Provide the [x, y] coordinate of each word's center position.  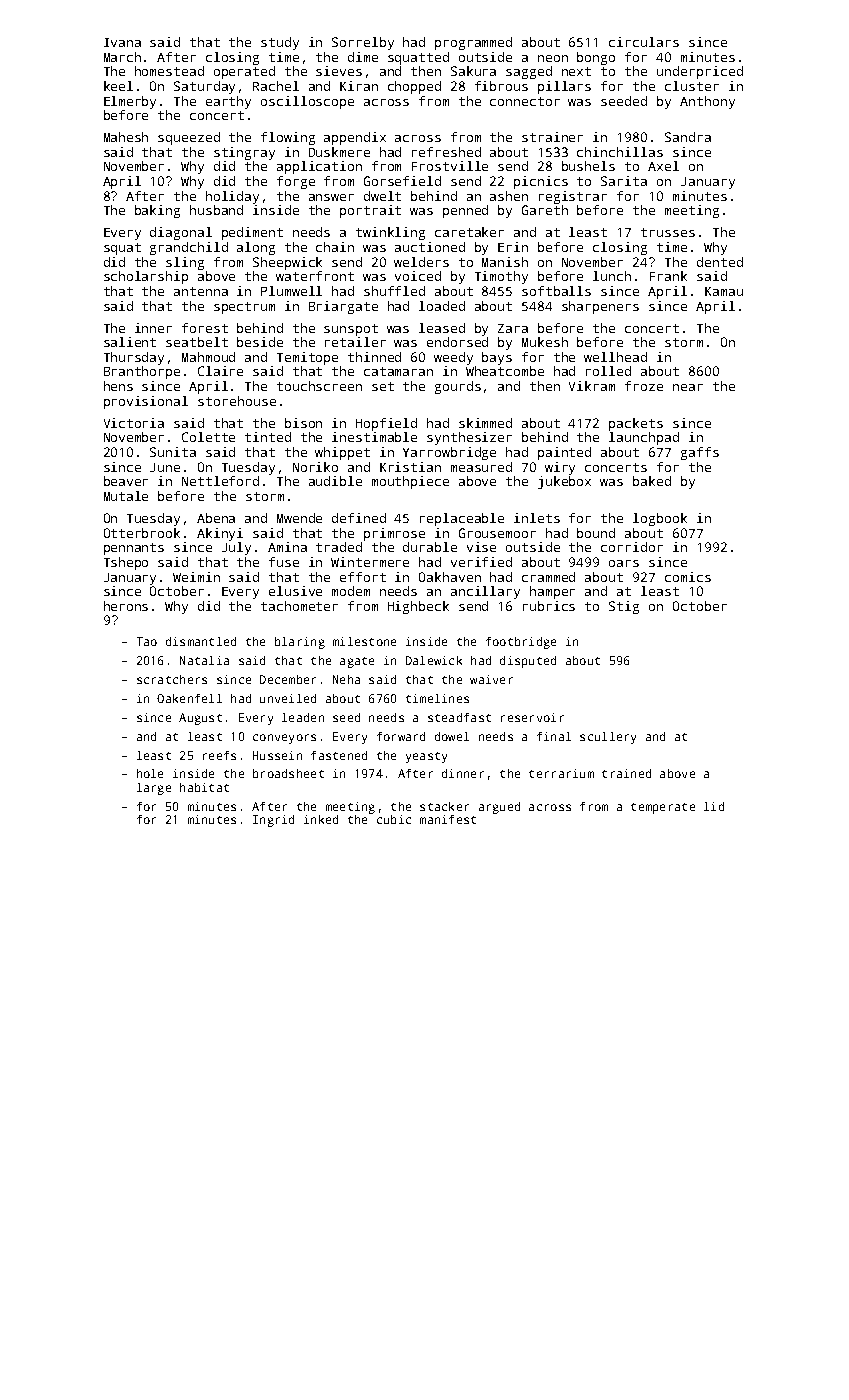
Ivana [122, 42]
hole [150, 773]
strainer [552, 137]
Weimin [196, 577]
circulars [644, 42]
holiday [232, 197]
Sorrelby [363, 43]
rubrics [549, 606]
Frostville [450, 166]
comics [688, 577]
